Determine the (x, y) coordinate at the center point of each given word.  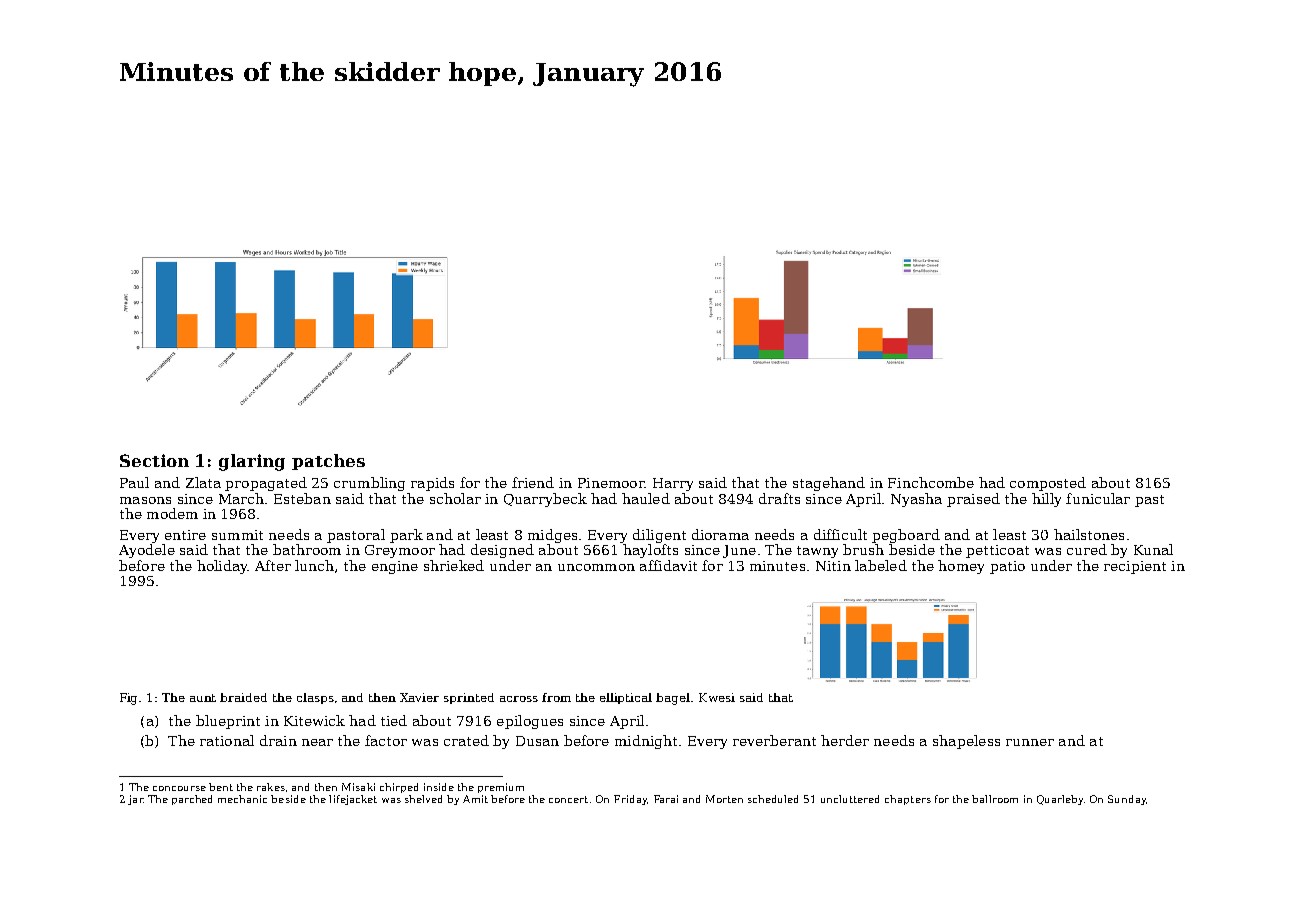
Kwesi (717, 697)
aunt (203, 698)
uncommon (596, 567)
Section (154, 460)
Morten (724, 799)
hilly (1046, 500)
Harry (673, 484)
